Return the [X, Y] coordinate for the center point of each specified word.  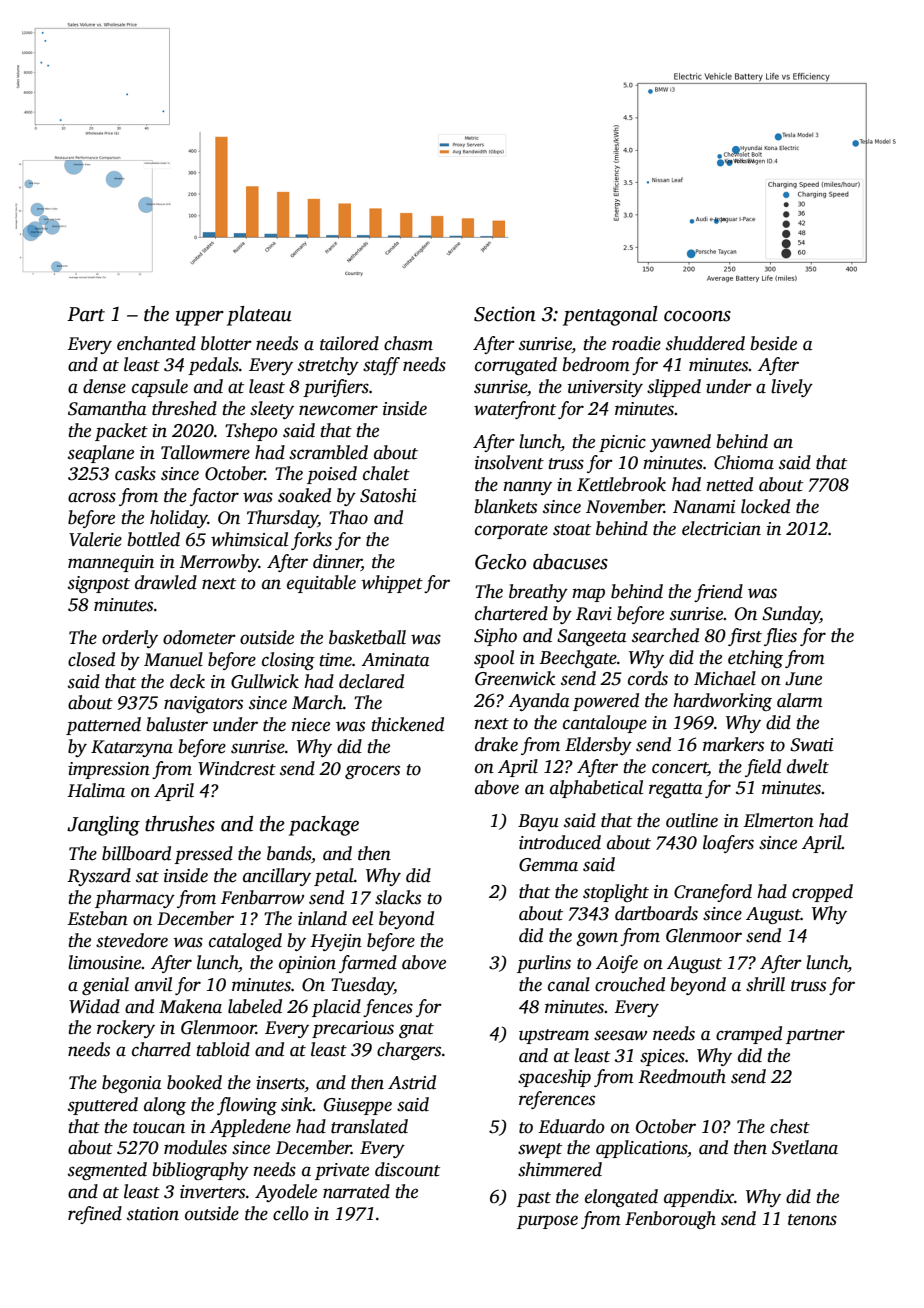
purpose [547, 1222]
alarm [800, 700]
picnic [622, 443]
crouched [630, 984]
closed [91, 659]
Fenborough [670, 1220]
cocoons [697, 316]
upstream [554, 1036]
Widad [94, 1006]
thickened [407, 724]
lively [792, 388]
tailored [349, 343]
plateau [259, 316]
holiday [179, 519]
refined [95, 1215]
